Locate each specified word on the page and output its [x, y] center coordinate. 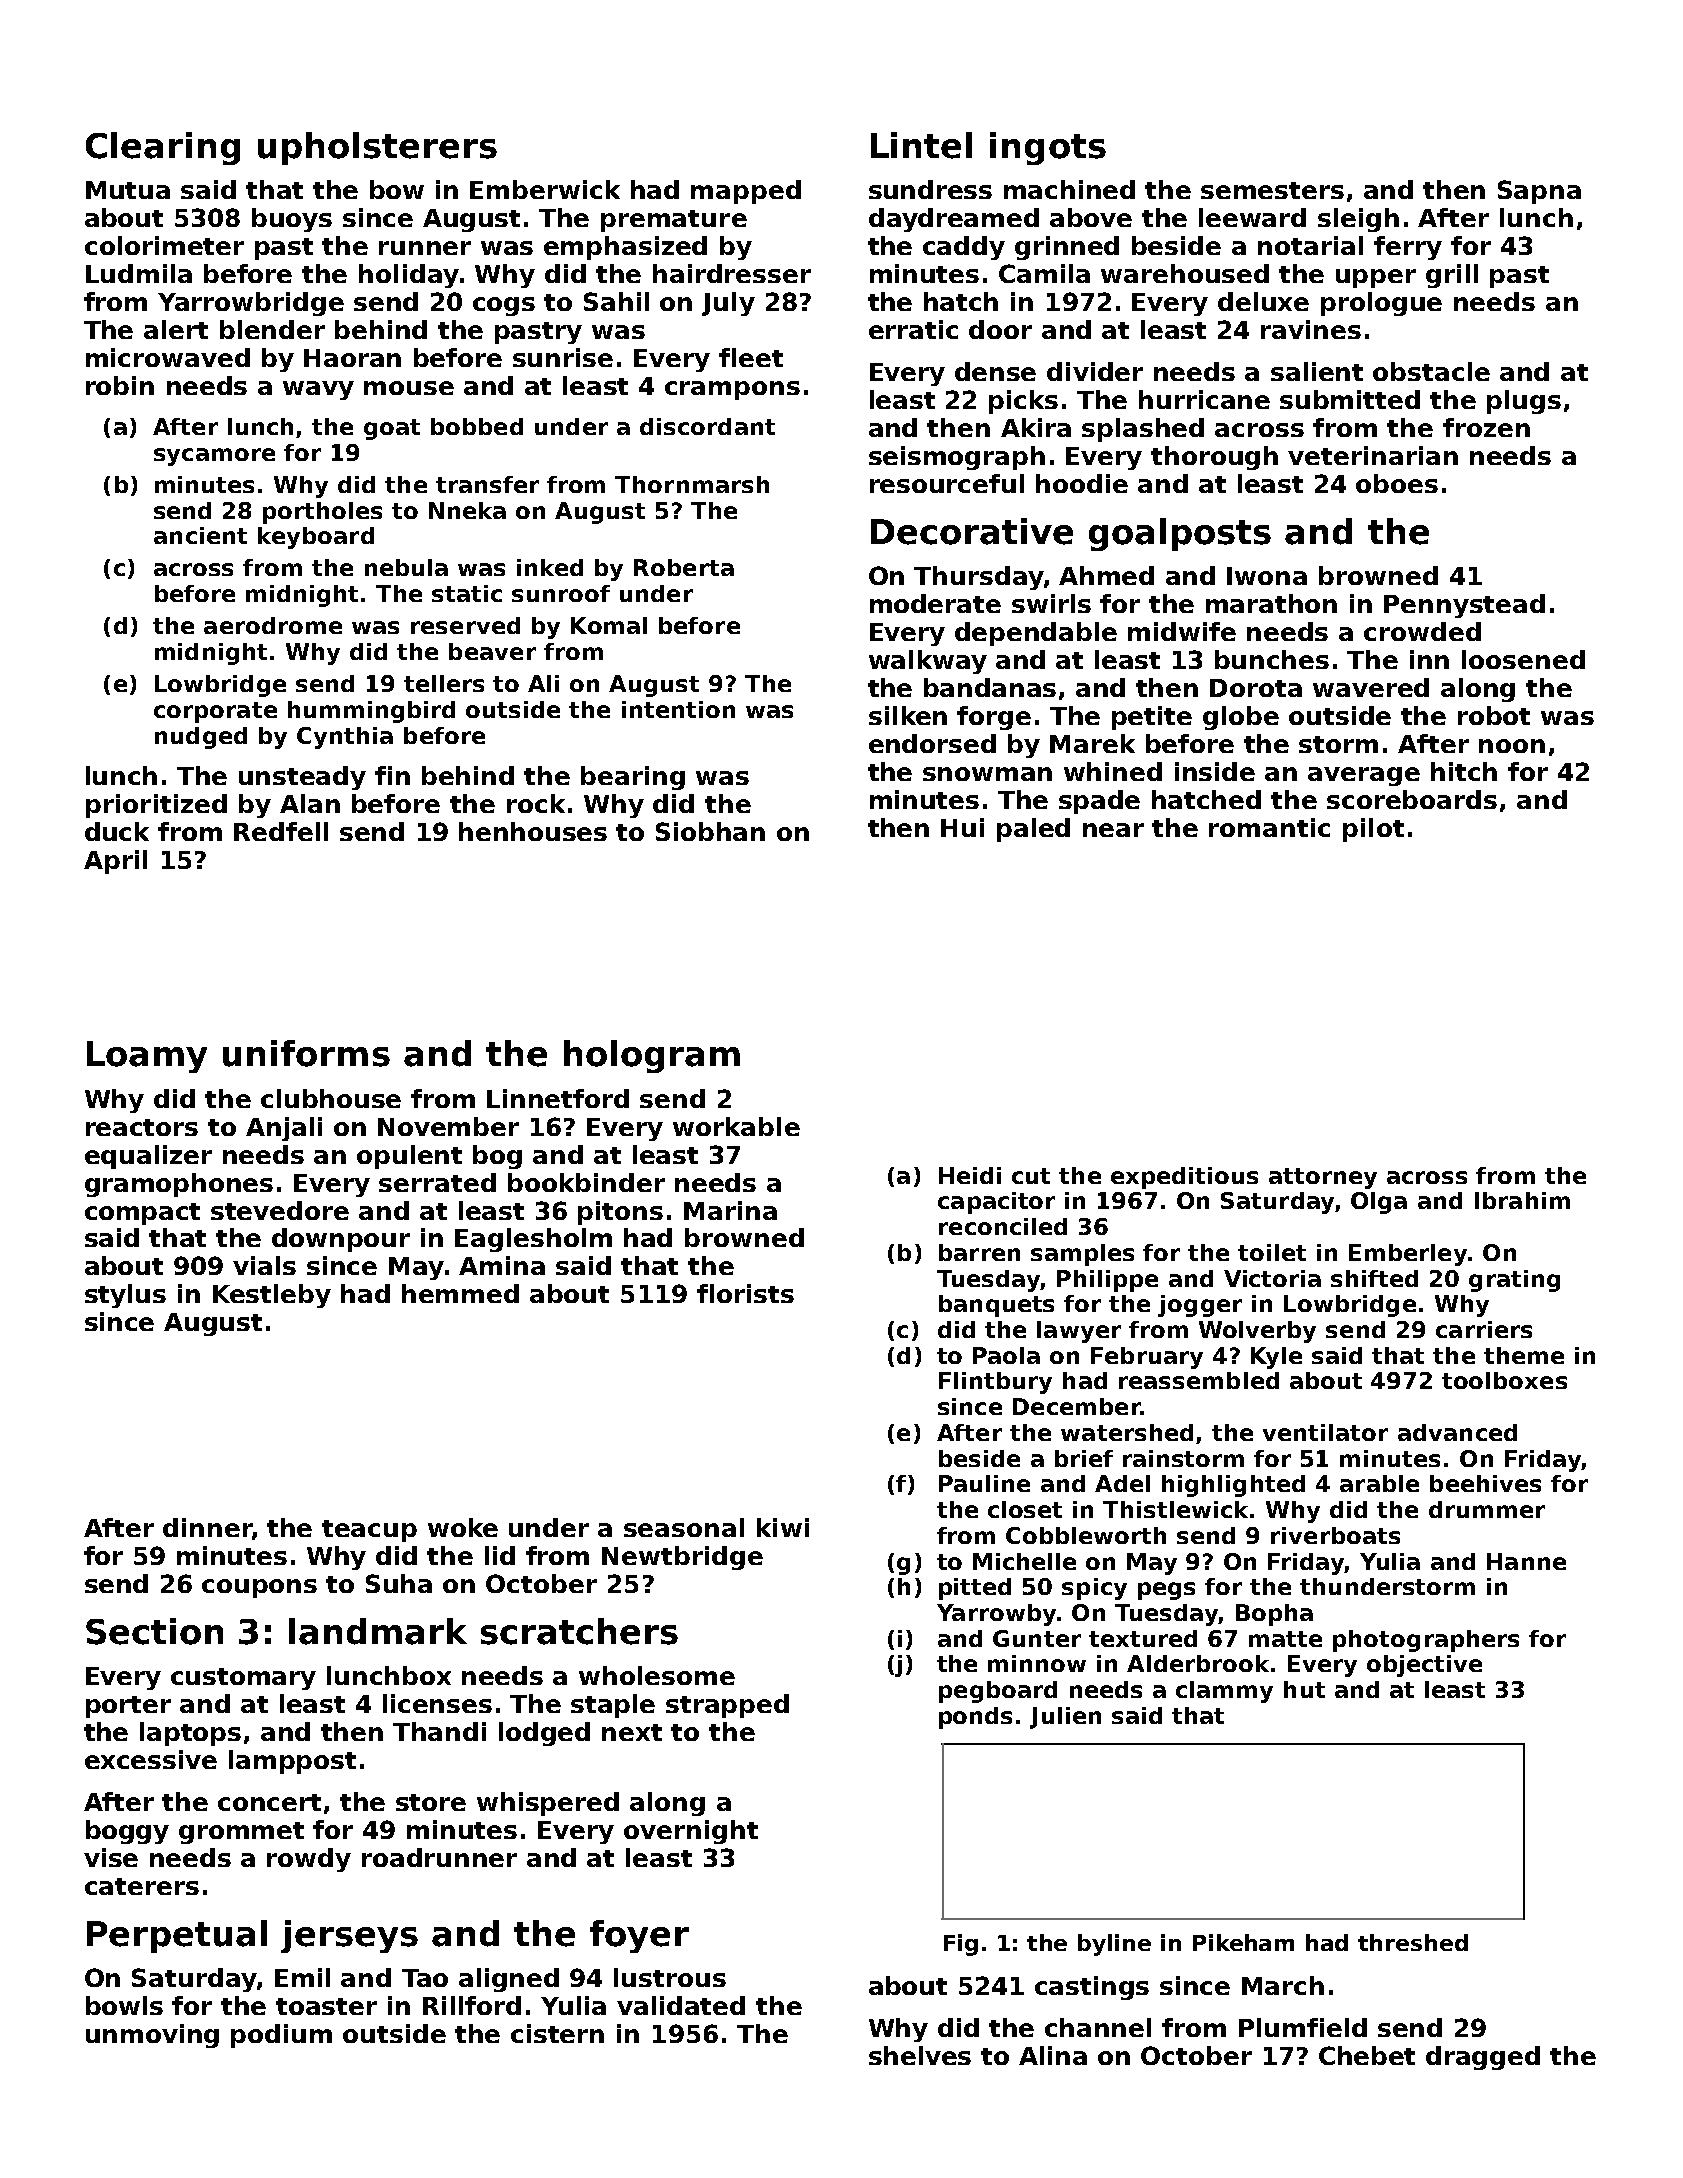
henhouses [533, 831]
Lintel [921, 145]
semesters [1272, 190]
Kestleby [272, 1296]
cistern [557, 2033]
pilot [1373, 830]
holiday [409, 276]
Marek [1092, 743]
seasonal [684, 1527]
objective [1424, 1666]
